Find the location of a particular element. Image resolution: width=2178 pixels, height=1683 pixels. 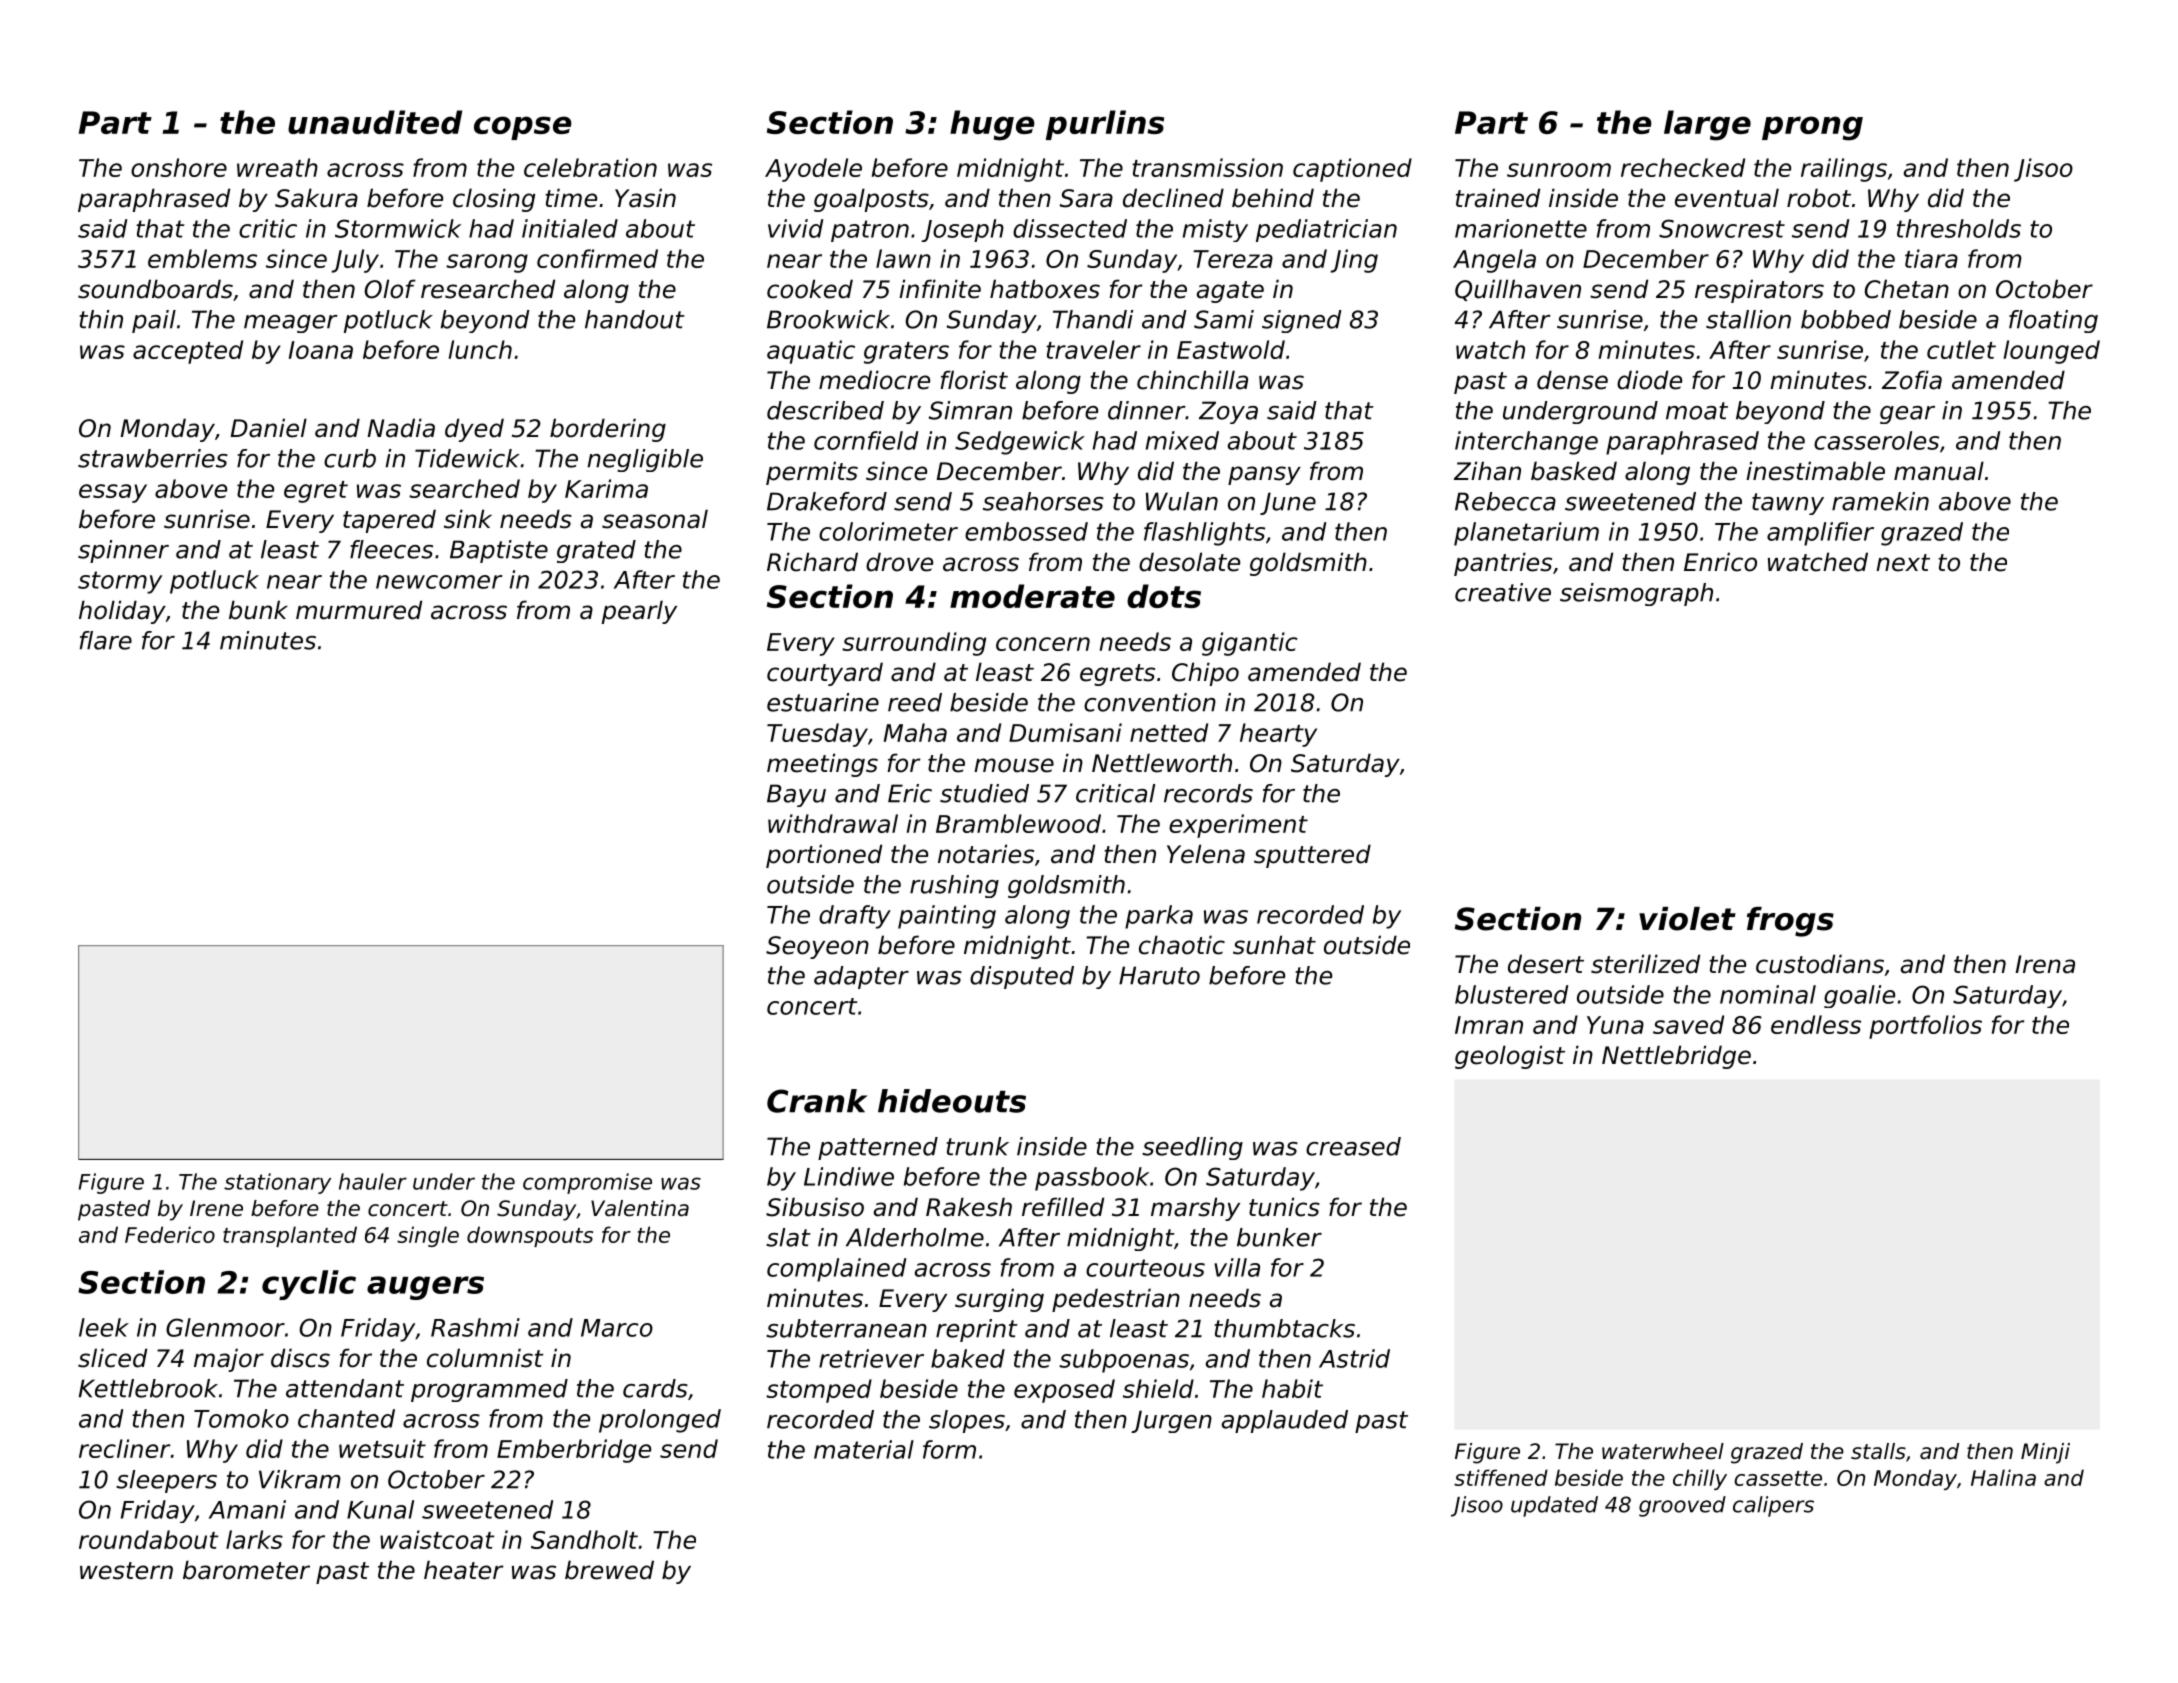

barometer is located at coordinates (246, 1570).
